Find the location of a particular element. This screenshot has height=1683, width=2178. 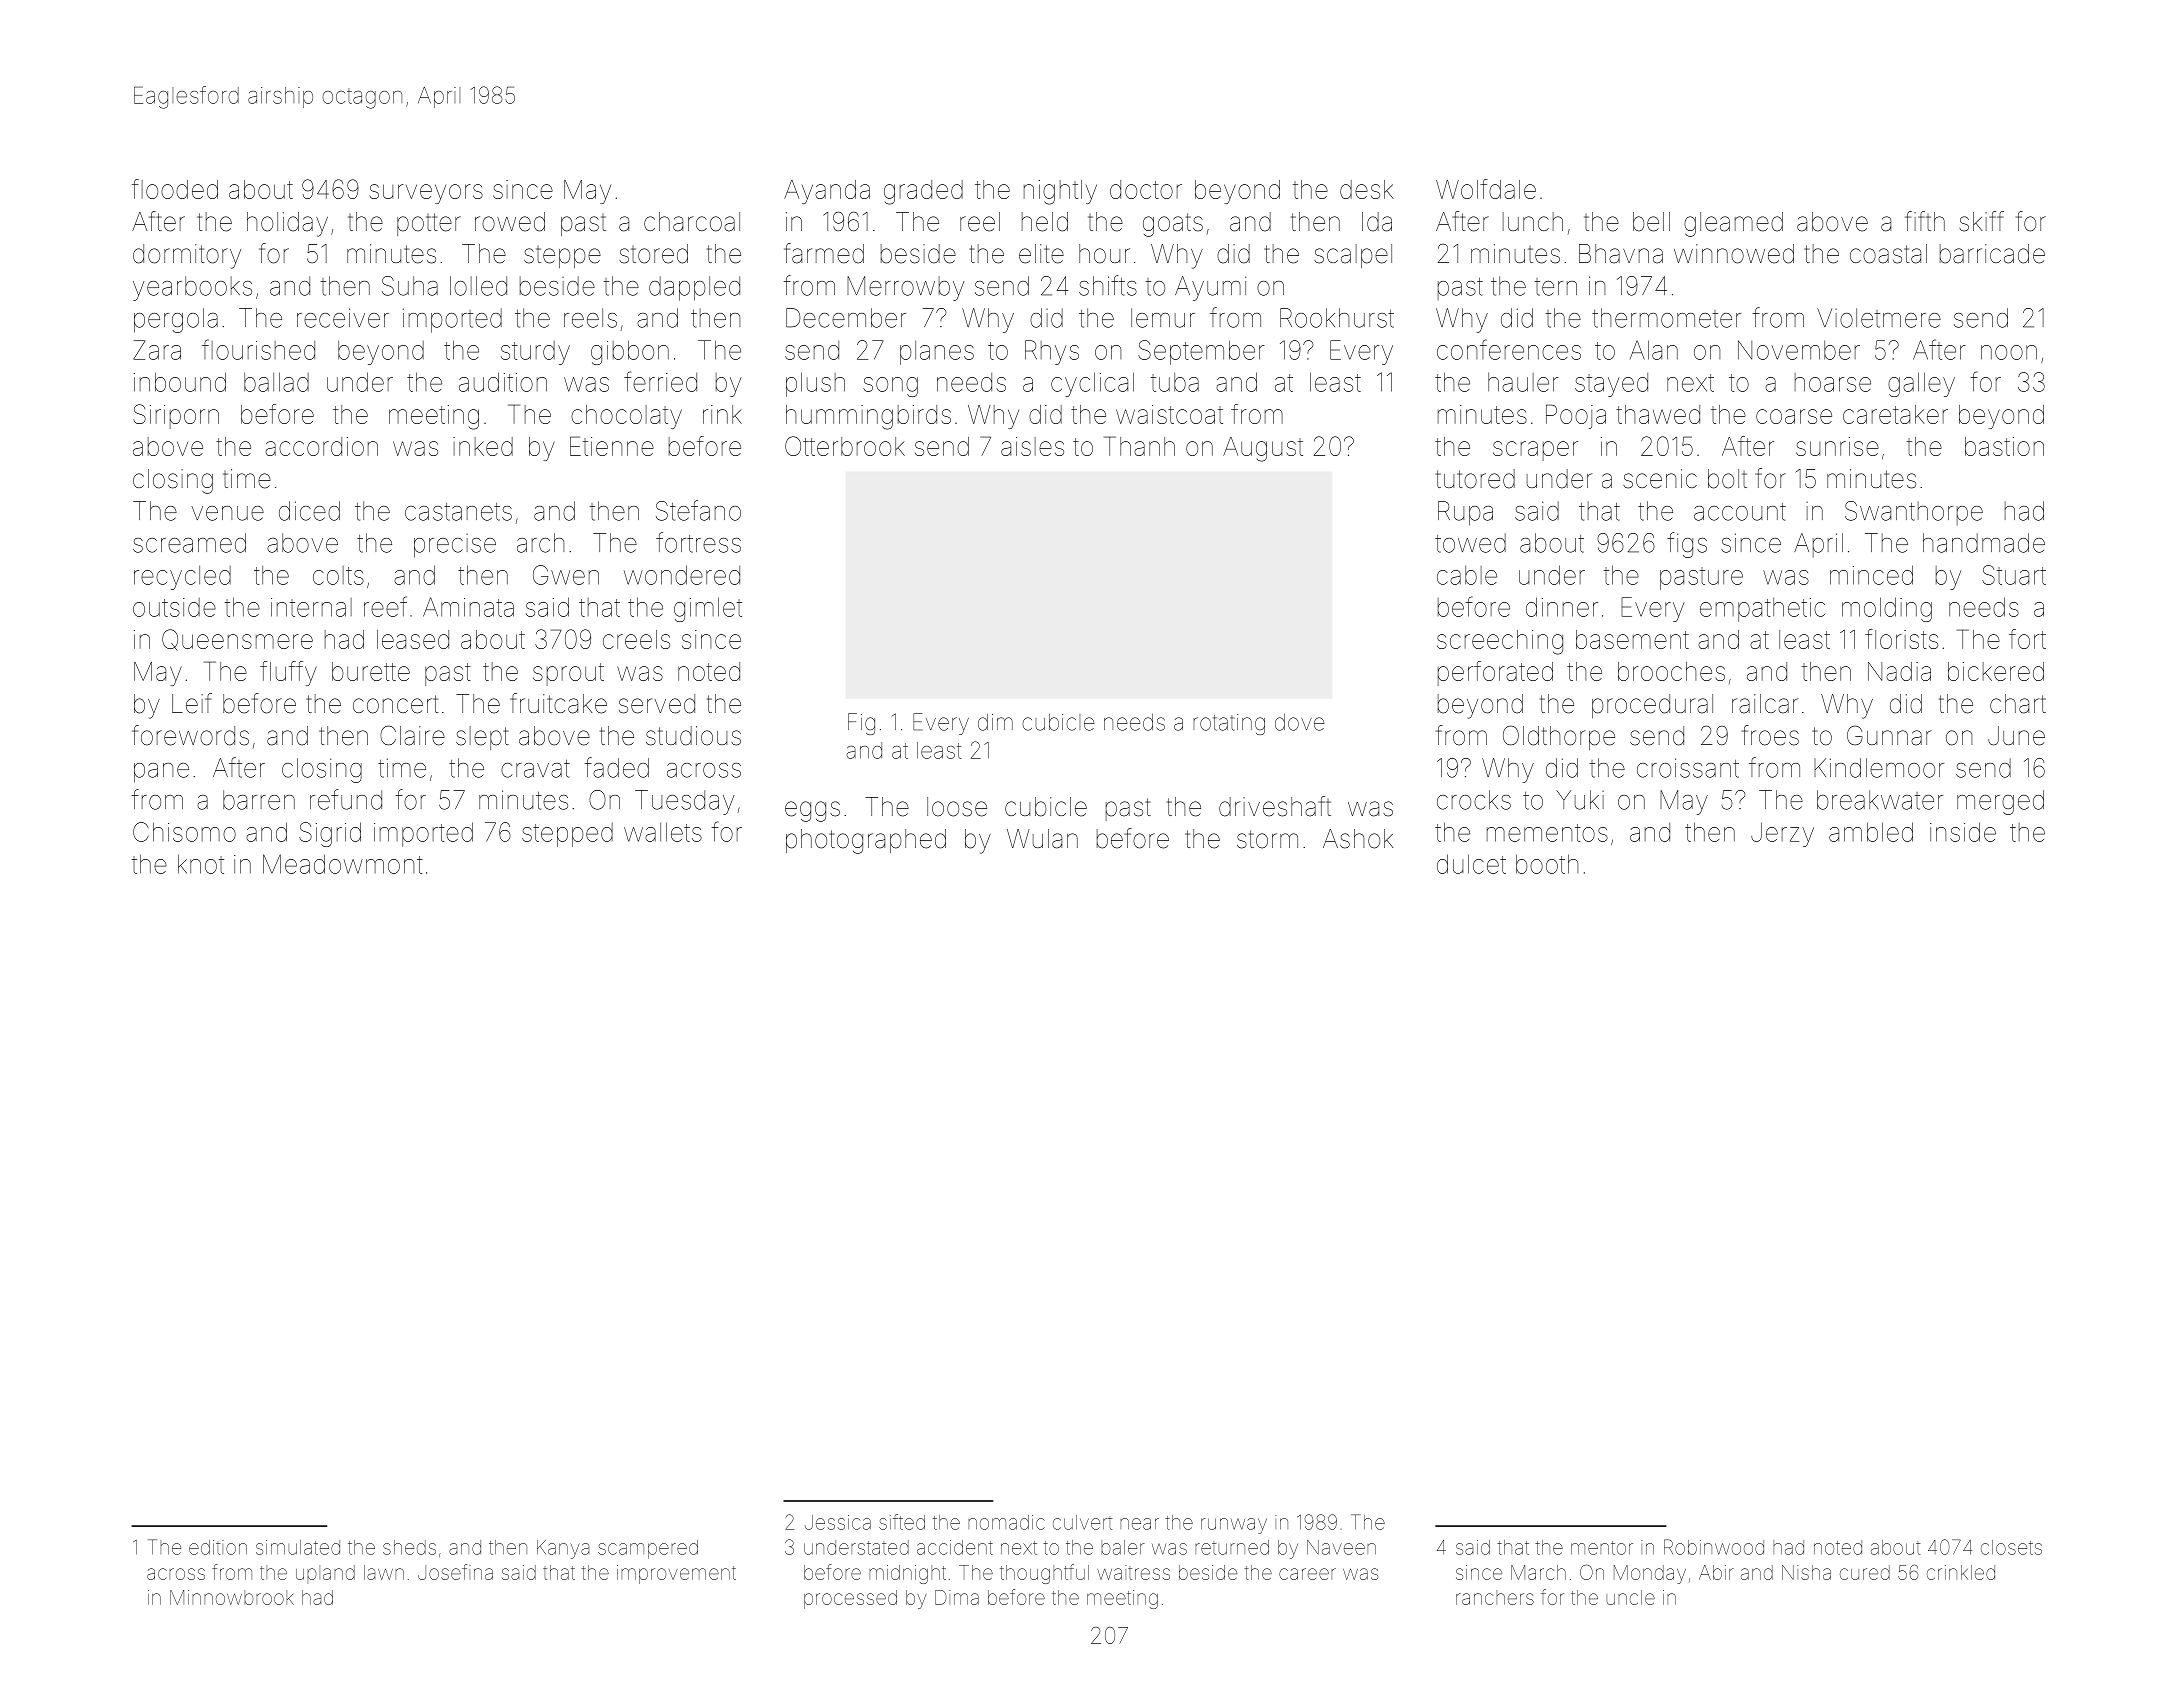

Robinwood is located at coordinates (1714, 1547).
